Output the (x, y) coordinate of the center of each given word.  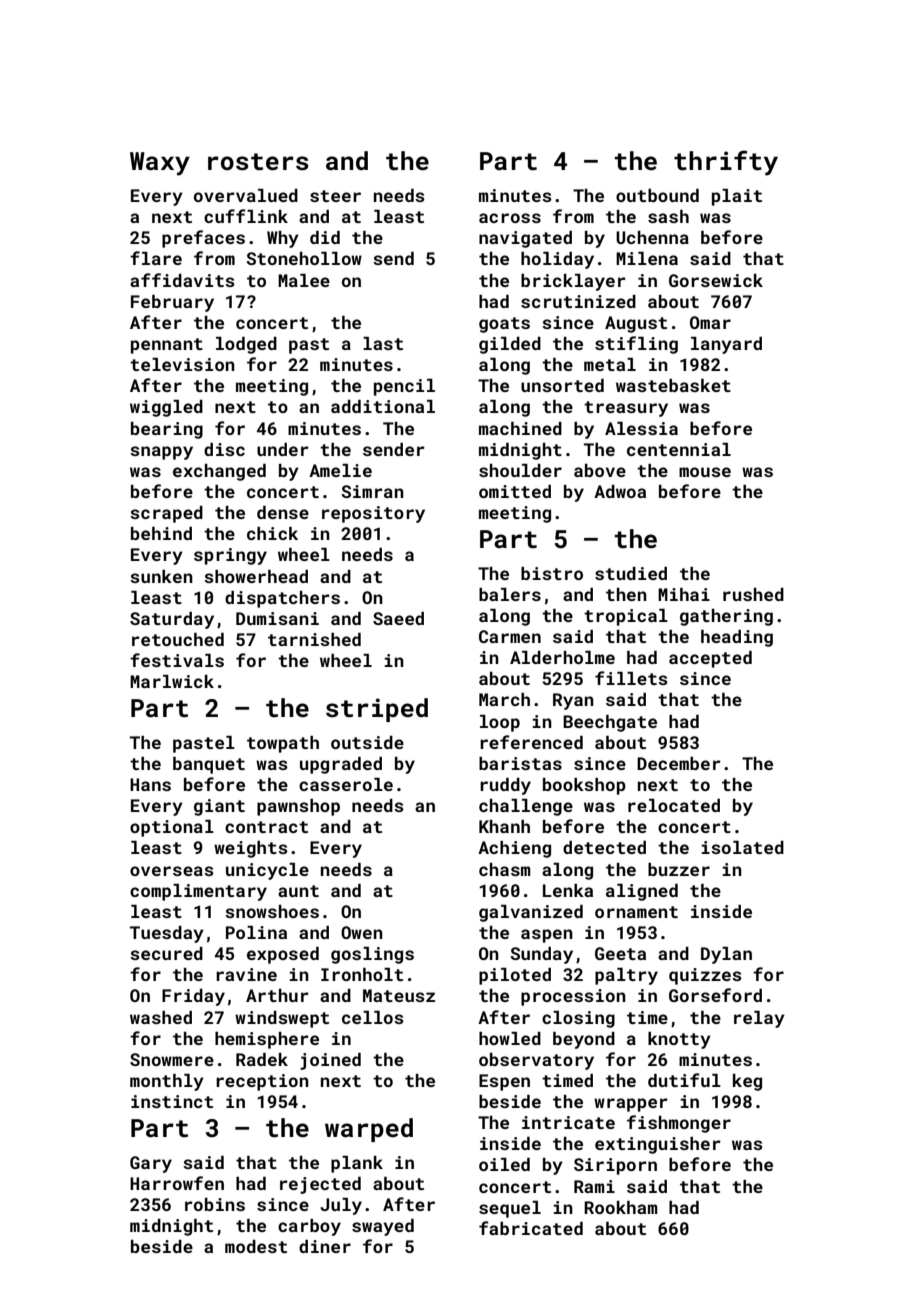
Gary (151, 1164)
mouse (705, 472)
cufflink (246, 216)
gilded (510, 345)
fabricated (531, 1228)
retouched (178, 639)
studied (631, 573)
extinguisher (658, 1145)
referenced (531, 742)
